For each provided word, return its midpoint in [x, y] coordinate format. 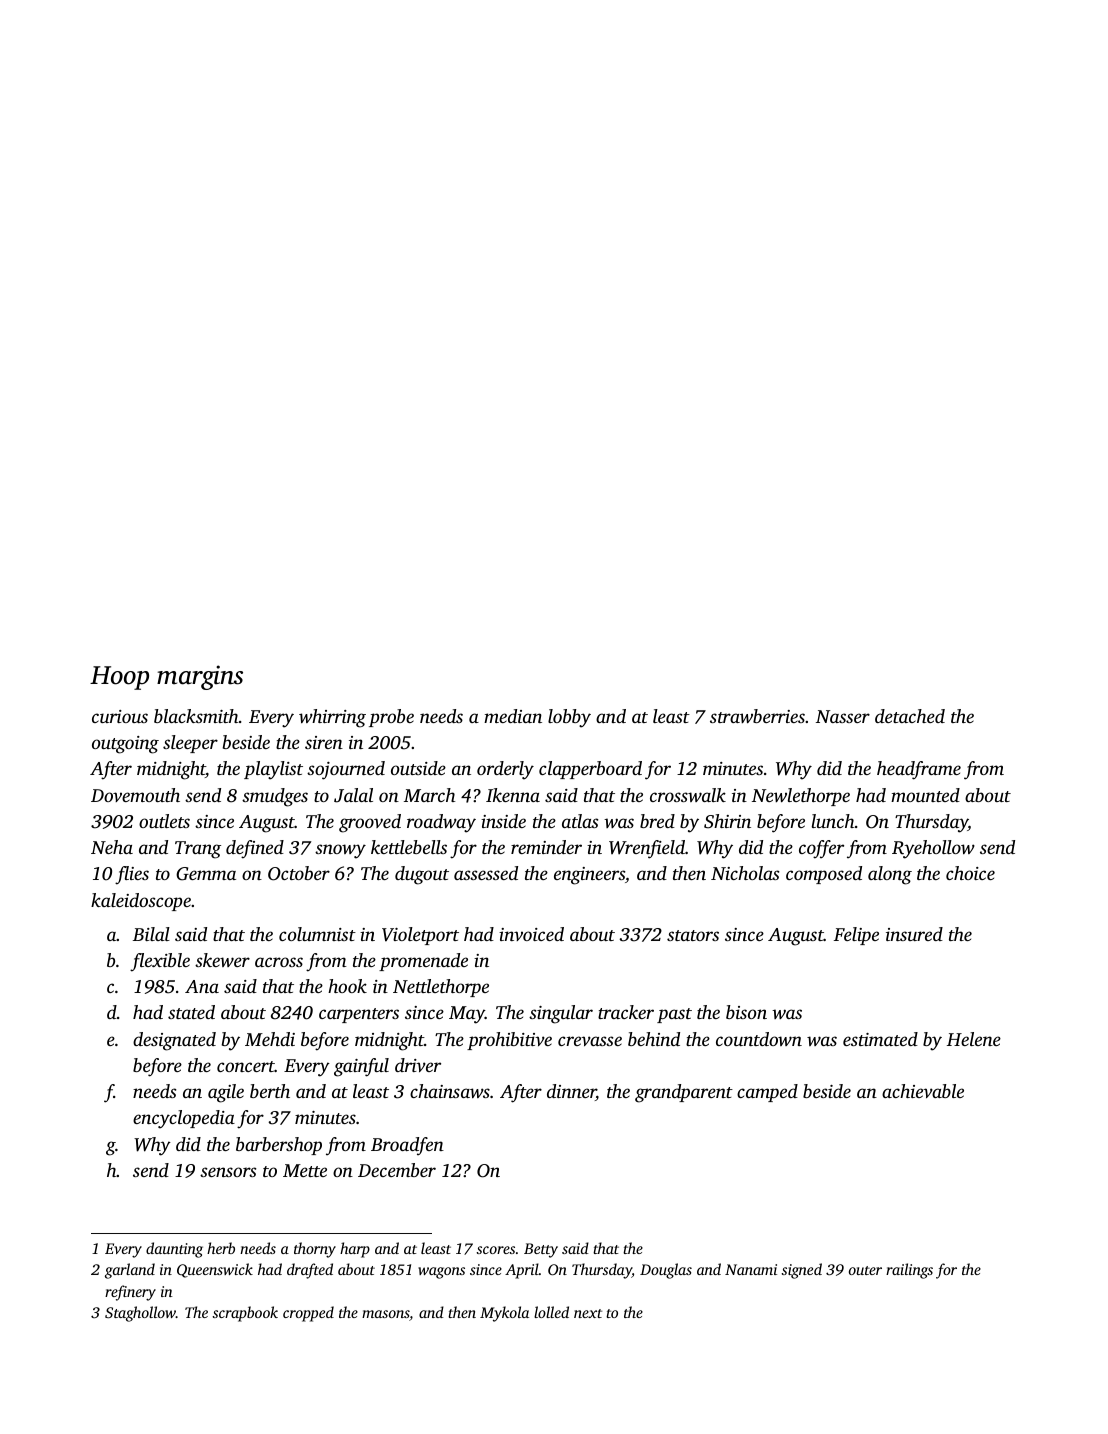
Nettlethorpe [441, 988]
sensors [228, 1172]
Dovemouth [135, 795]
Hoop [119, 678]
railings [909, 1271]
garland [130, 1271]
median [513, 716]
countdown [759, 1039]
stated [191, 1012]
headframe [919, 770]
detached [910, 716]
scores [496, 1250]
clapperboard [590, 770]
